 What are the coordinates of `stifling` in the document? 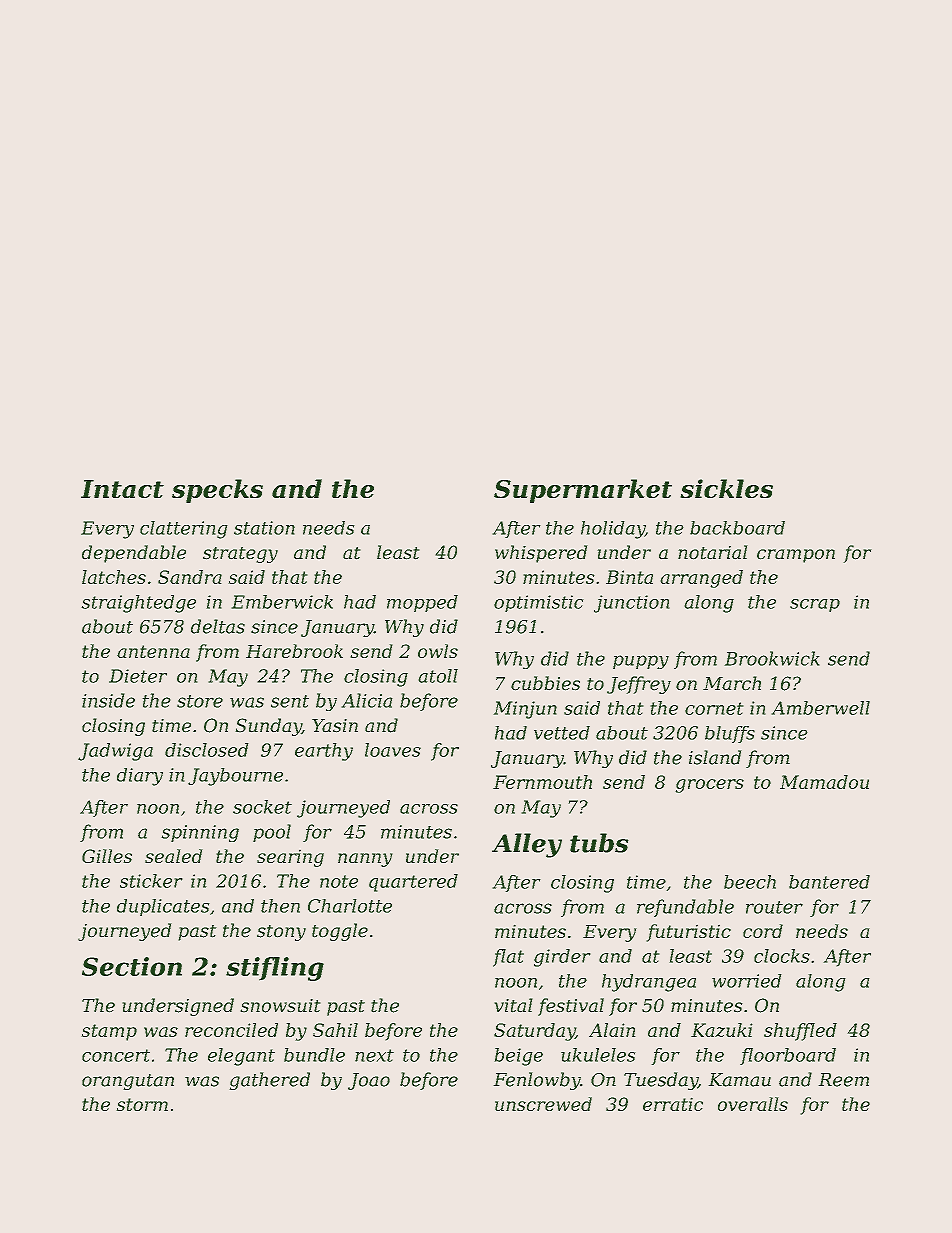 It's located at (275, 969).
